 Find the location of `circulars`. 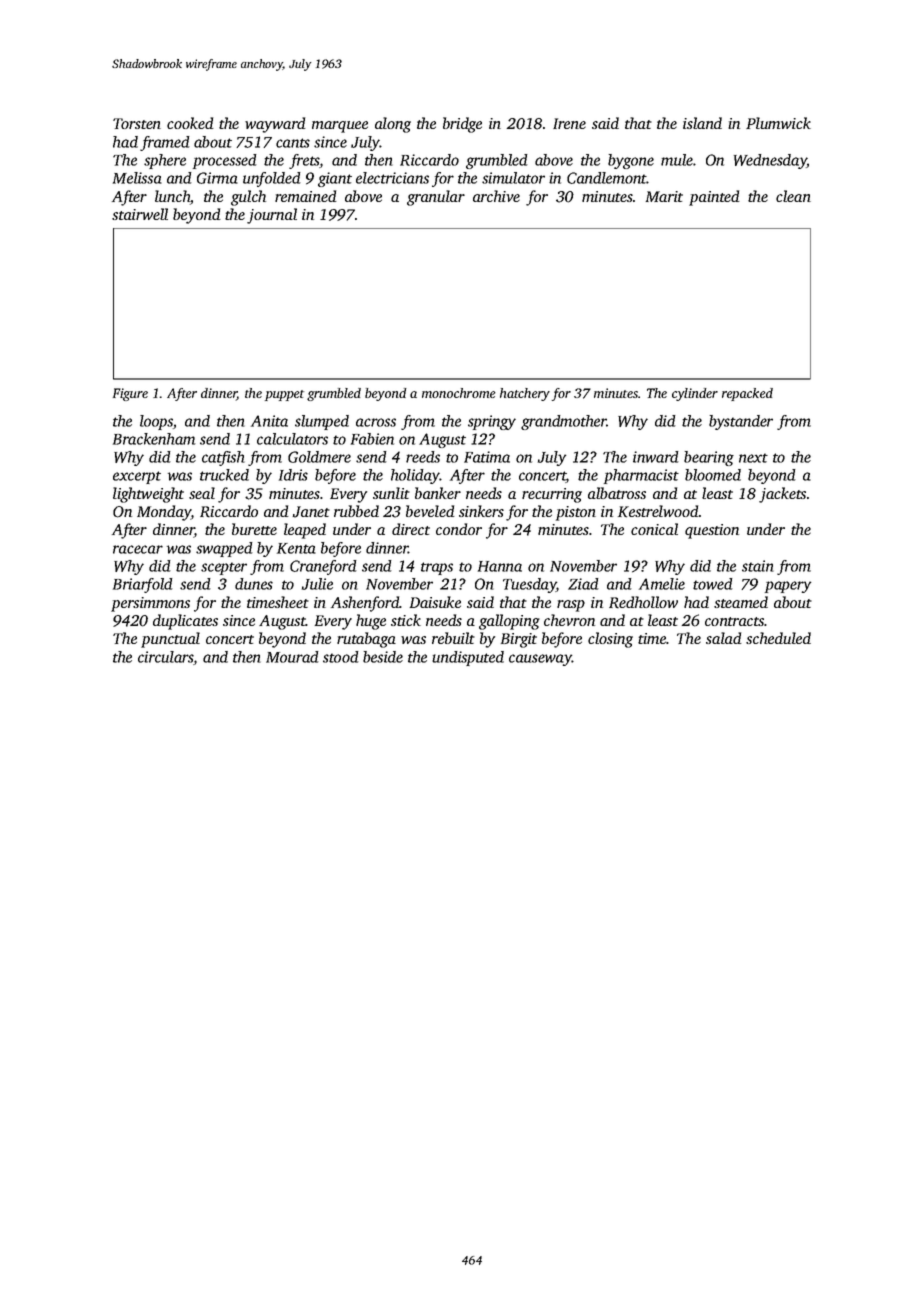

circulars is located at coordinates (166, 658).
